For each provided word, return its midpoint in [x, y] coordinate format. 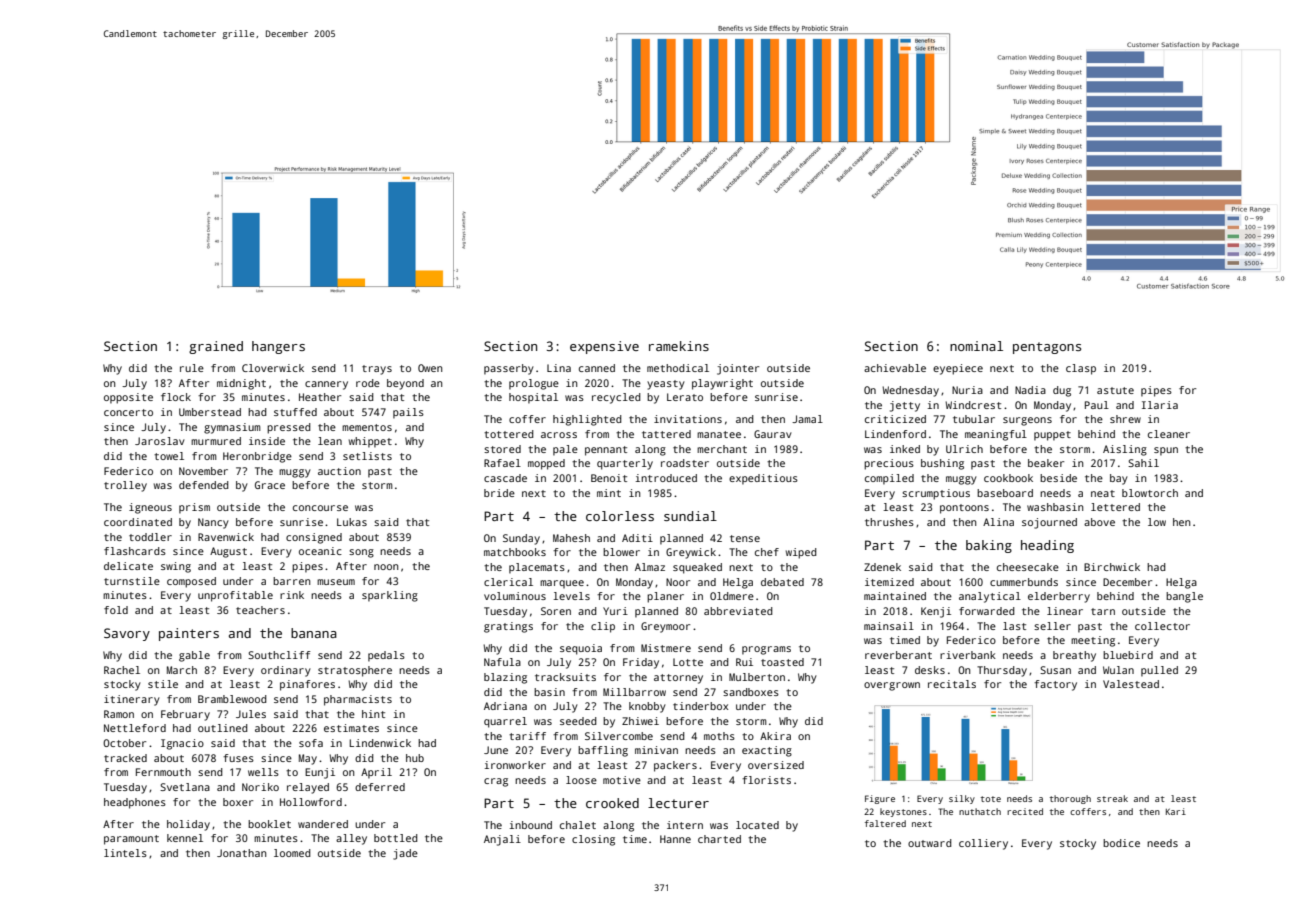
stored [502, 449]
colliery [983, 844]
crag [496, 782]
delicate [128, 566]
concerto [128, 412]
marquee [562, 584]
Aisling [1125, 450]
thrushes [889, 522]
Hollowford [311, 802]
